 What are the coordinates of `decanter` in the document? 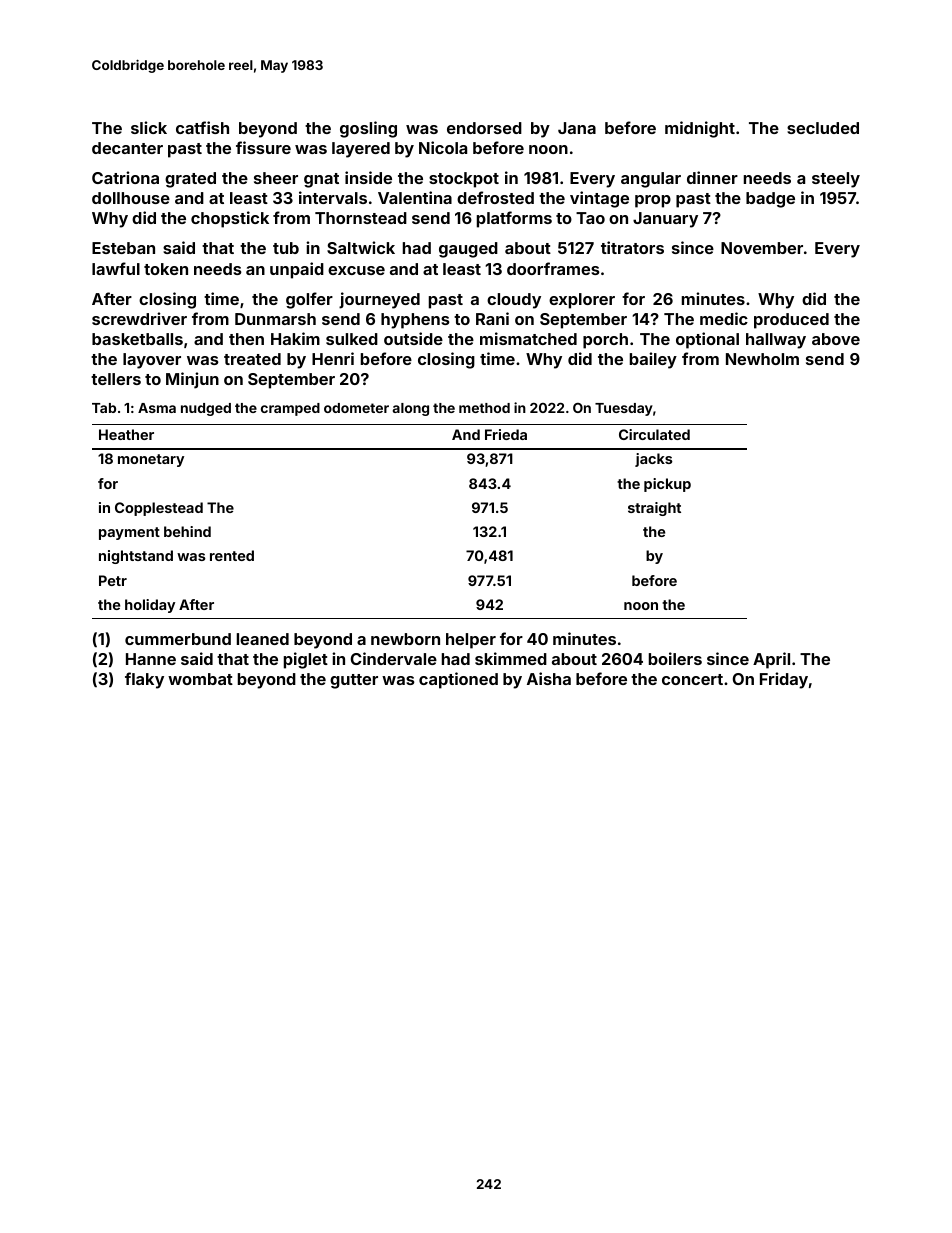 It's located at (127, 148).
